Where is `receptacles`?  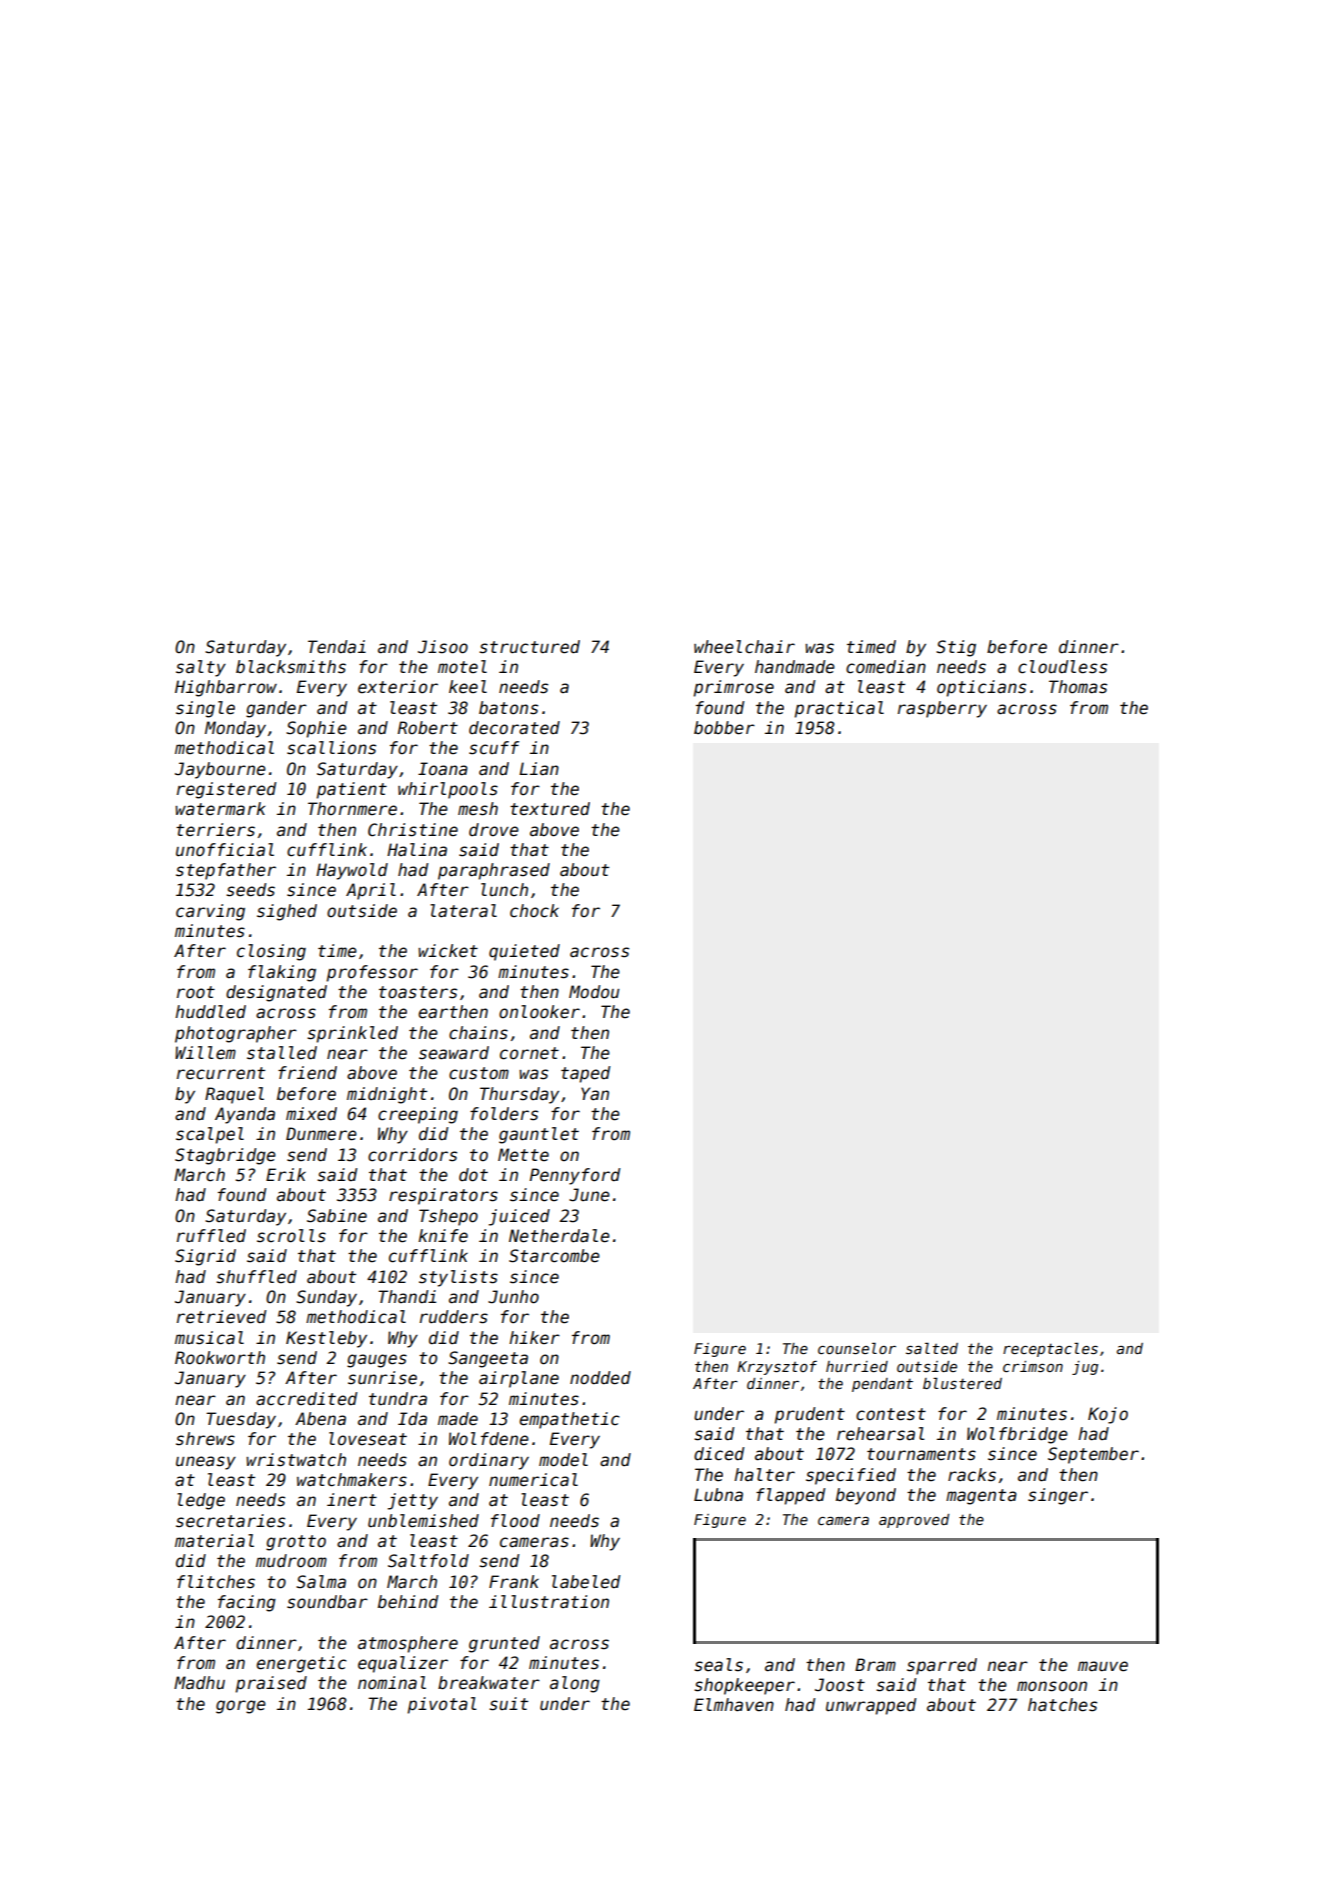
receptacles is located at coordinates (1050, 1350).
